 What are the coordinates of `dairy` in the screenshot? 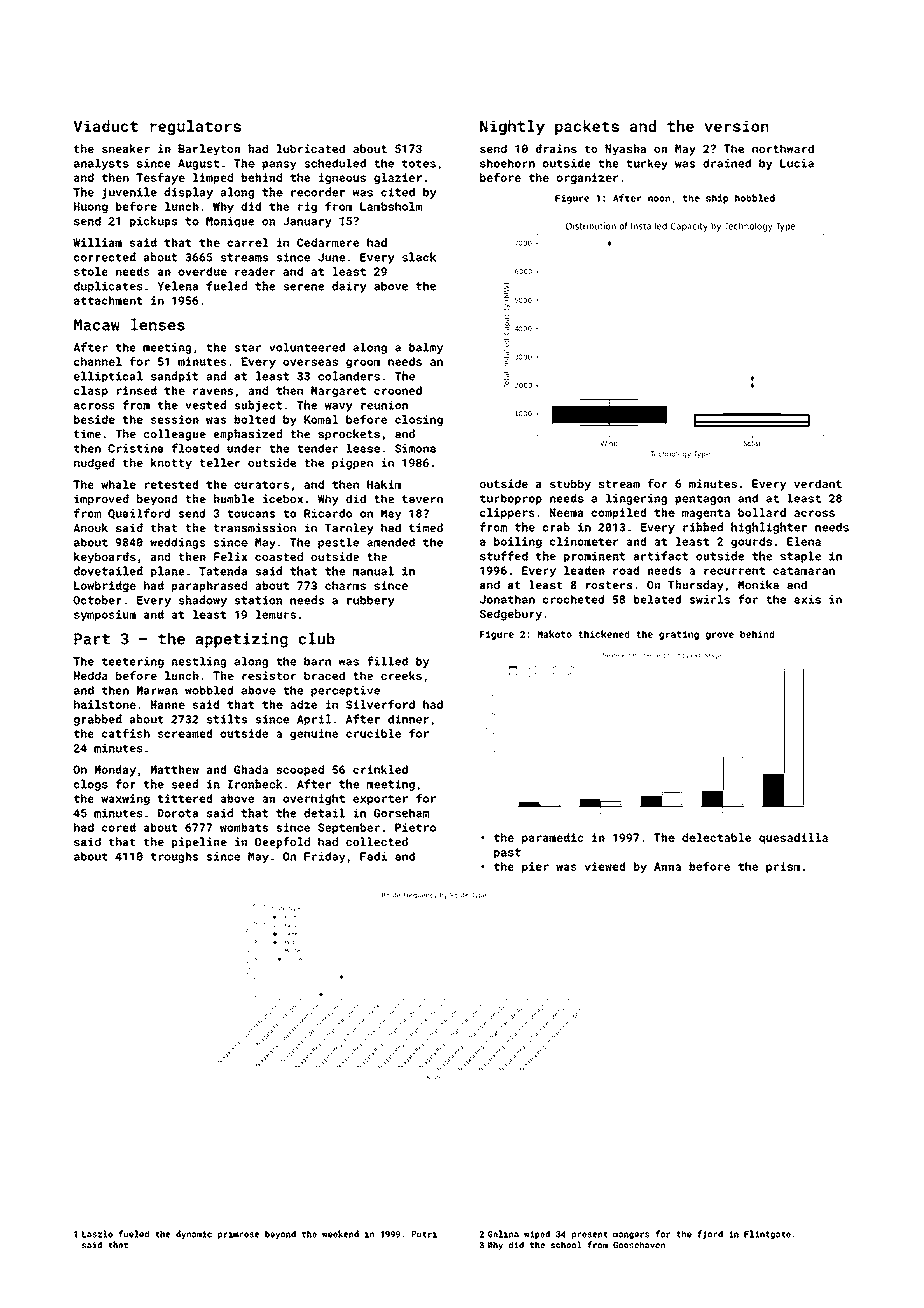 It's located at (349, 287).
